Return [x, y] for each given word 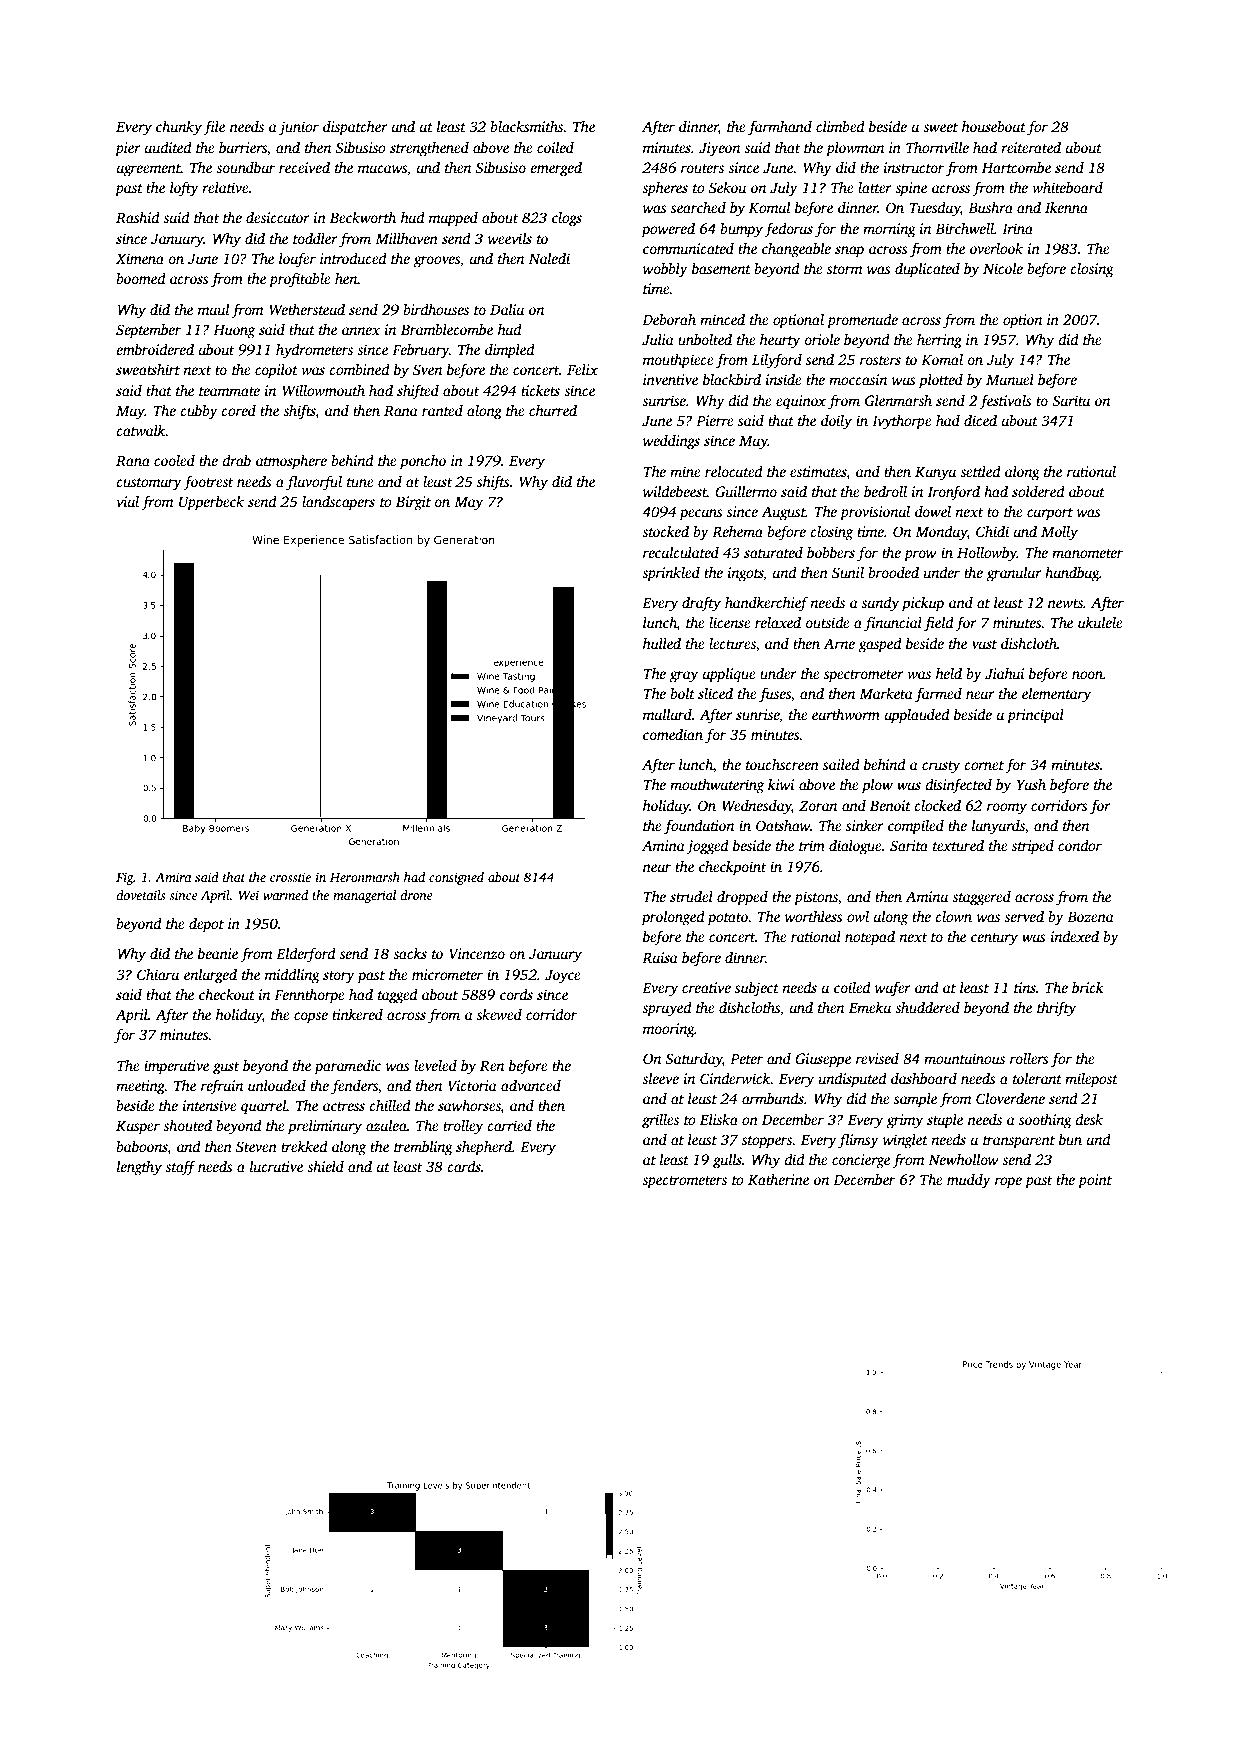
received [304, 167]
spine [911, 189]
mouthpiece [678, 361]
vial [127, 501]
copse [311, 1018]
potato [727, 919]
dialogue [855, 847]
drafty [701, 604]
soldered [1038, 491]
